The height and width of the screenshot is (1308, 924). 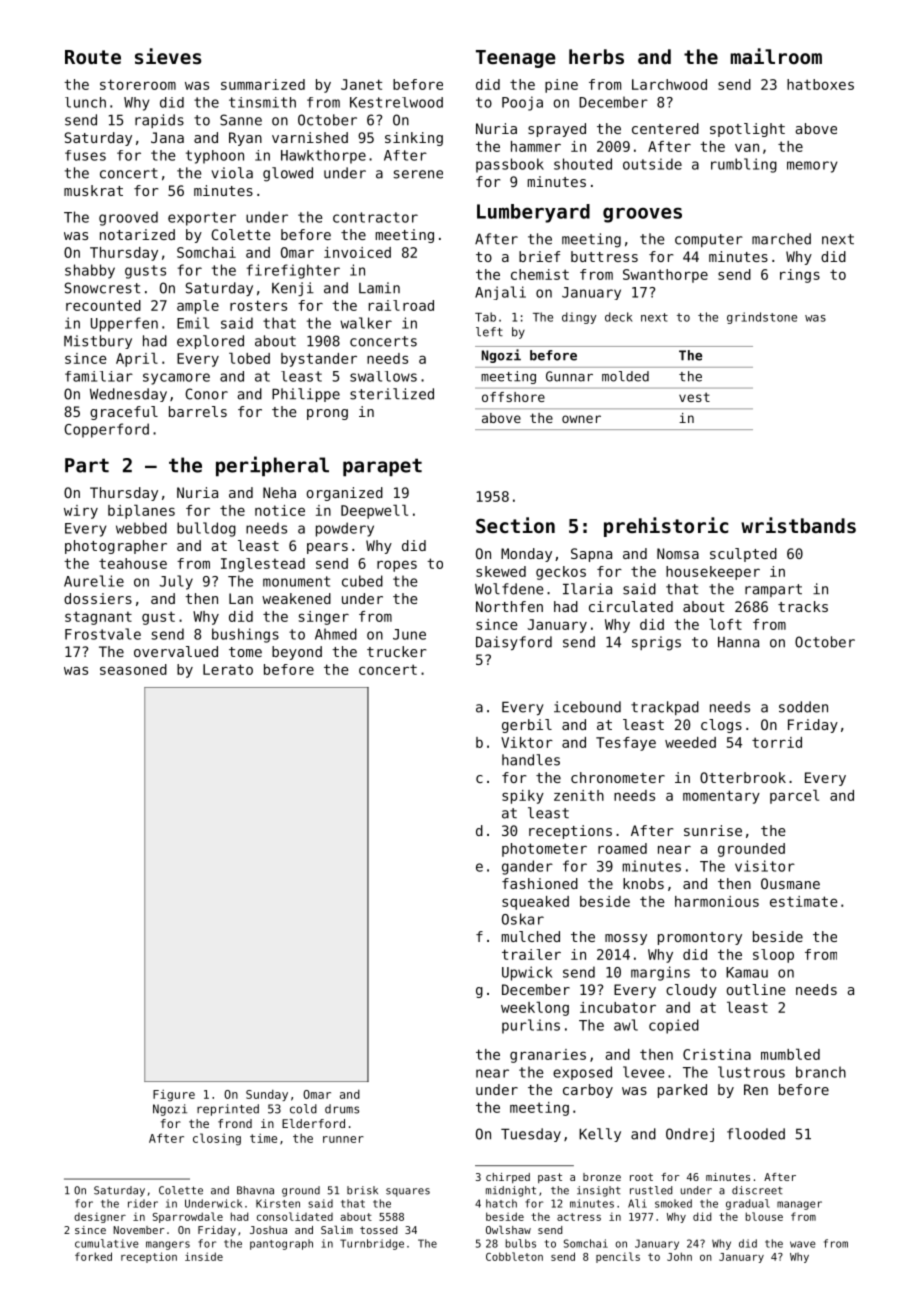 What do you see at coordinates (803, 1244) in the screenshot?
I see `wave` at bounding box center [803, 1244].
